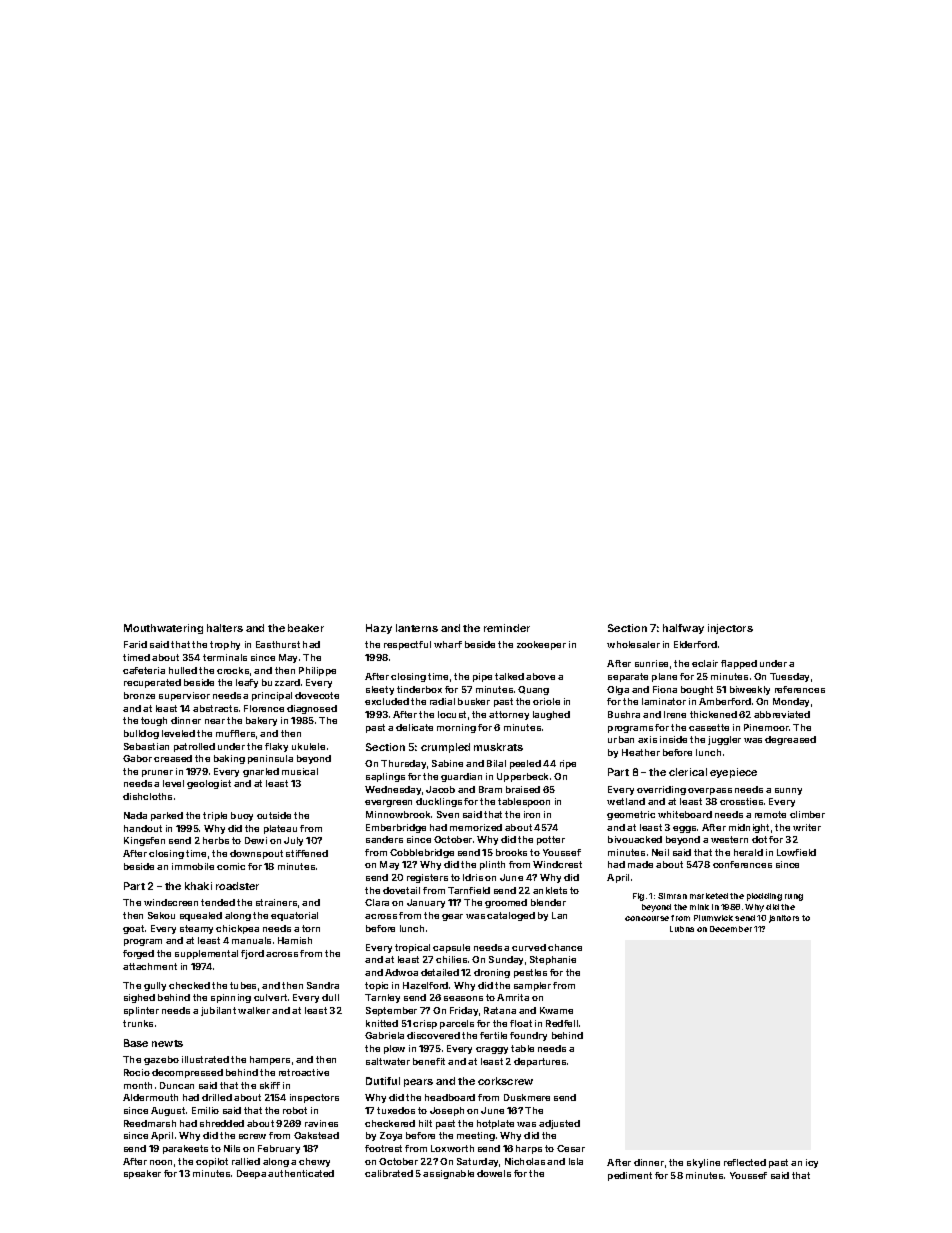  I want to click on thickened, so click(713, 714).
